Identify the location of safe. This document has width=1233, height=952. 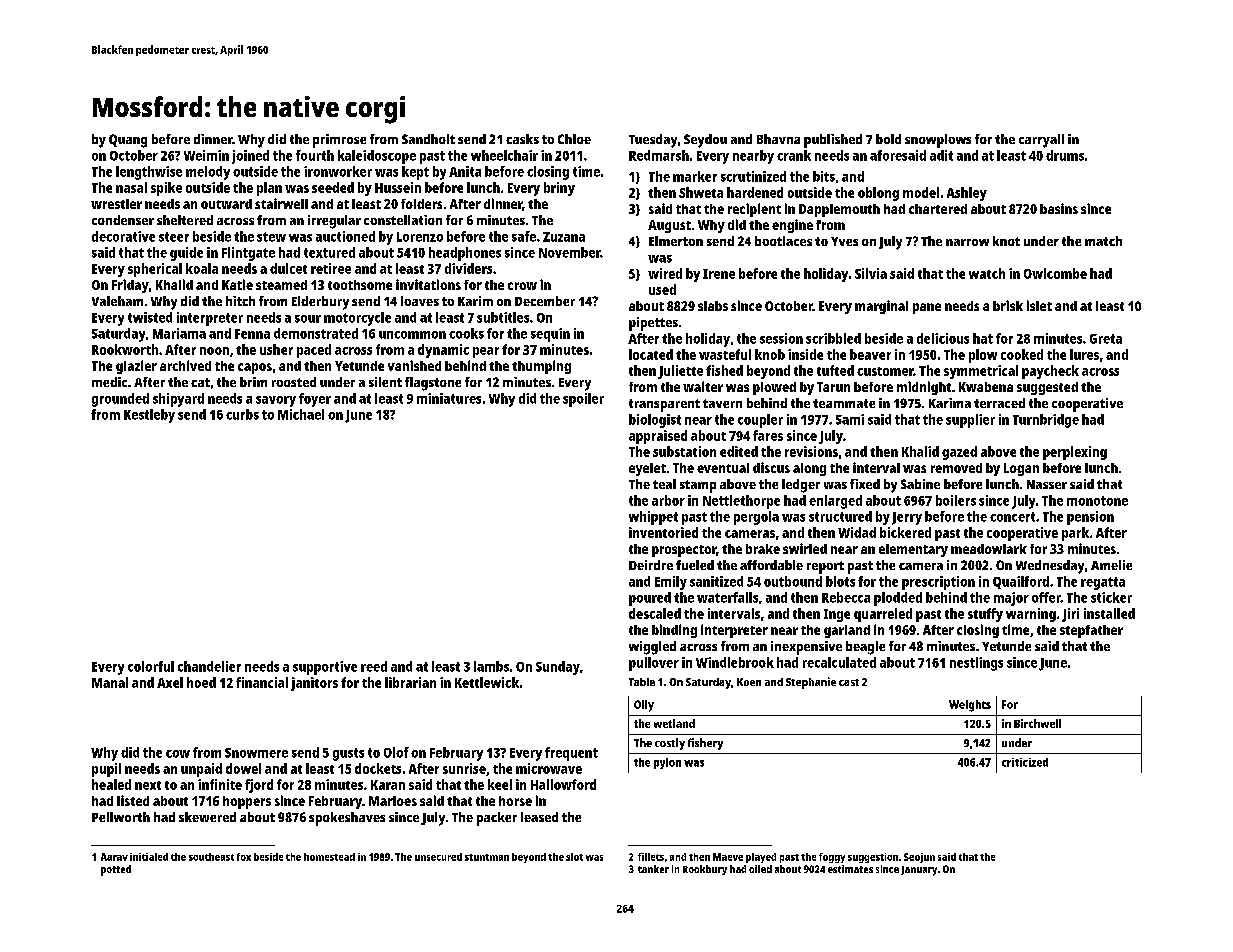
(524, 236).
